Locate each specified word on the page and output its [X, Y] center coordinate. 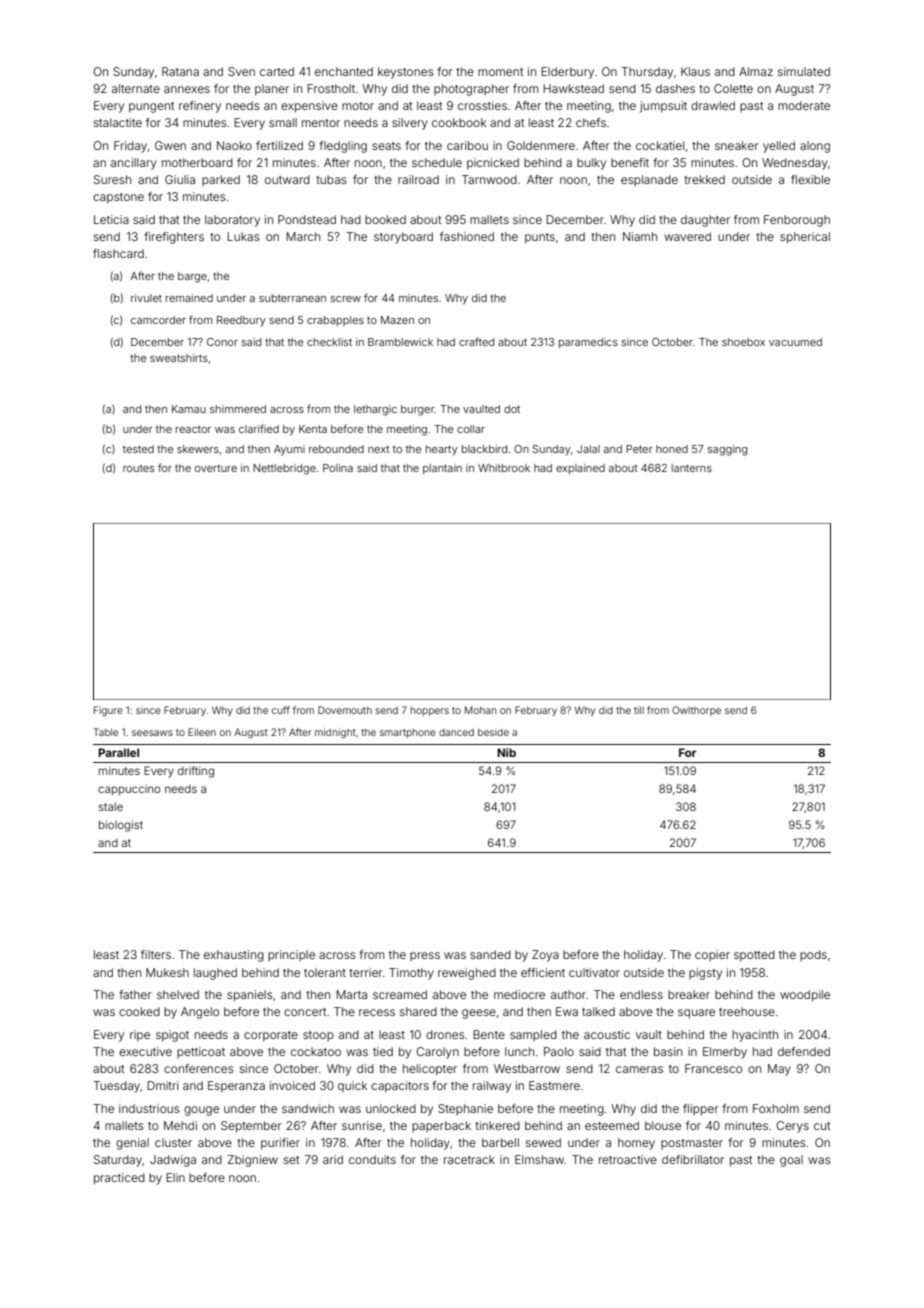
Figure [108, 711]
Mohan [481, 710]
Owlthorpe [696, 711]
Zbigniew [253, 1161]
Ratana [180, 71]
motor [358, 106]
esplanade [649, 180]
